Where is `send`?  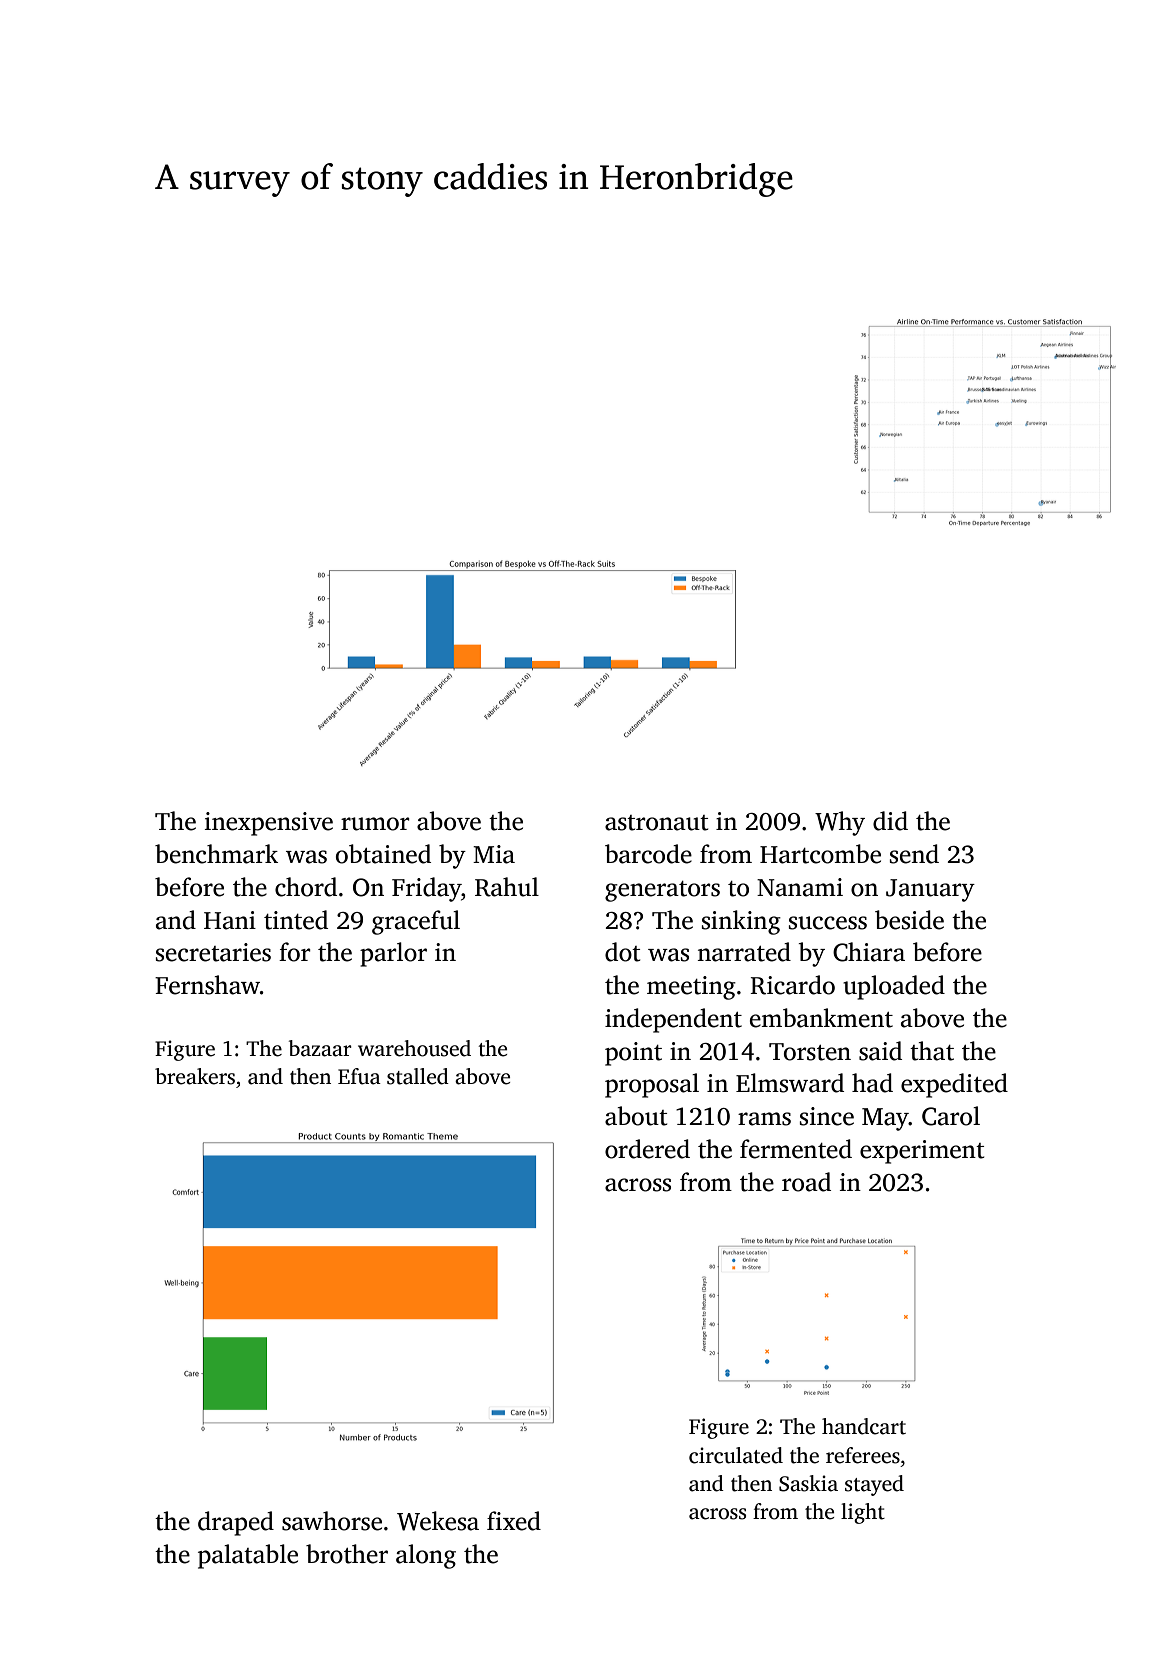
send is located at coordinates (914, 854).
